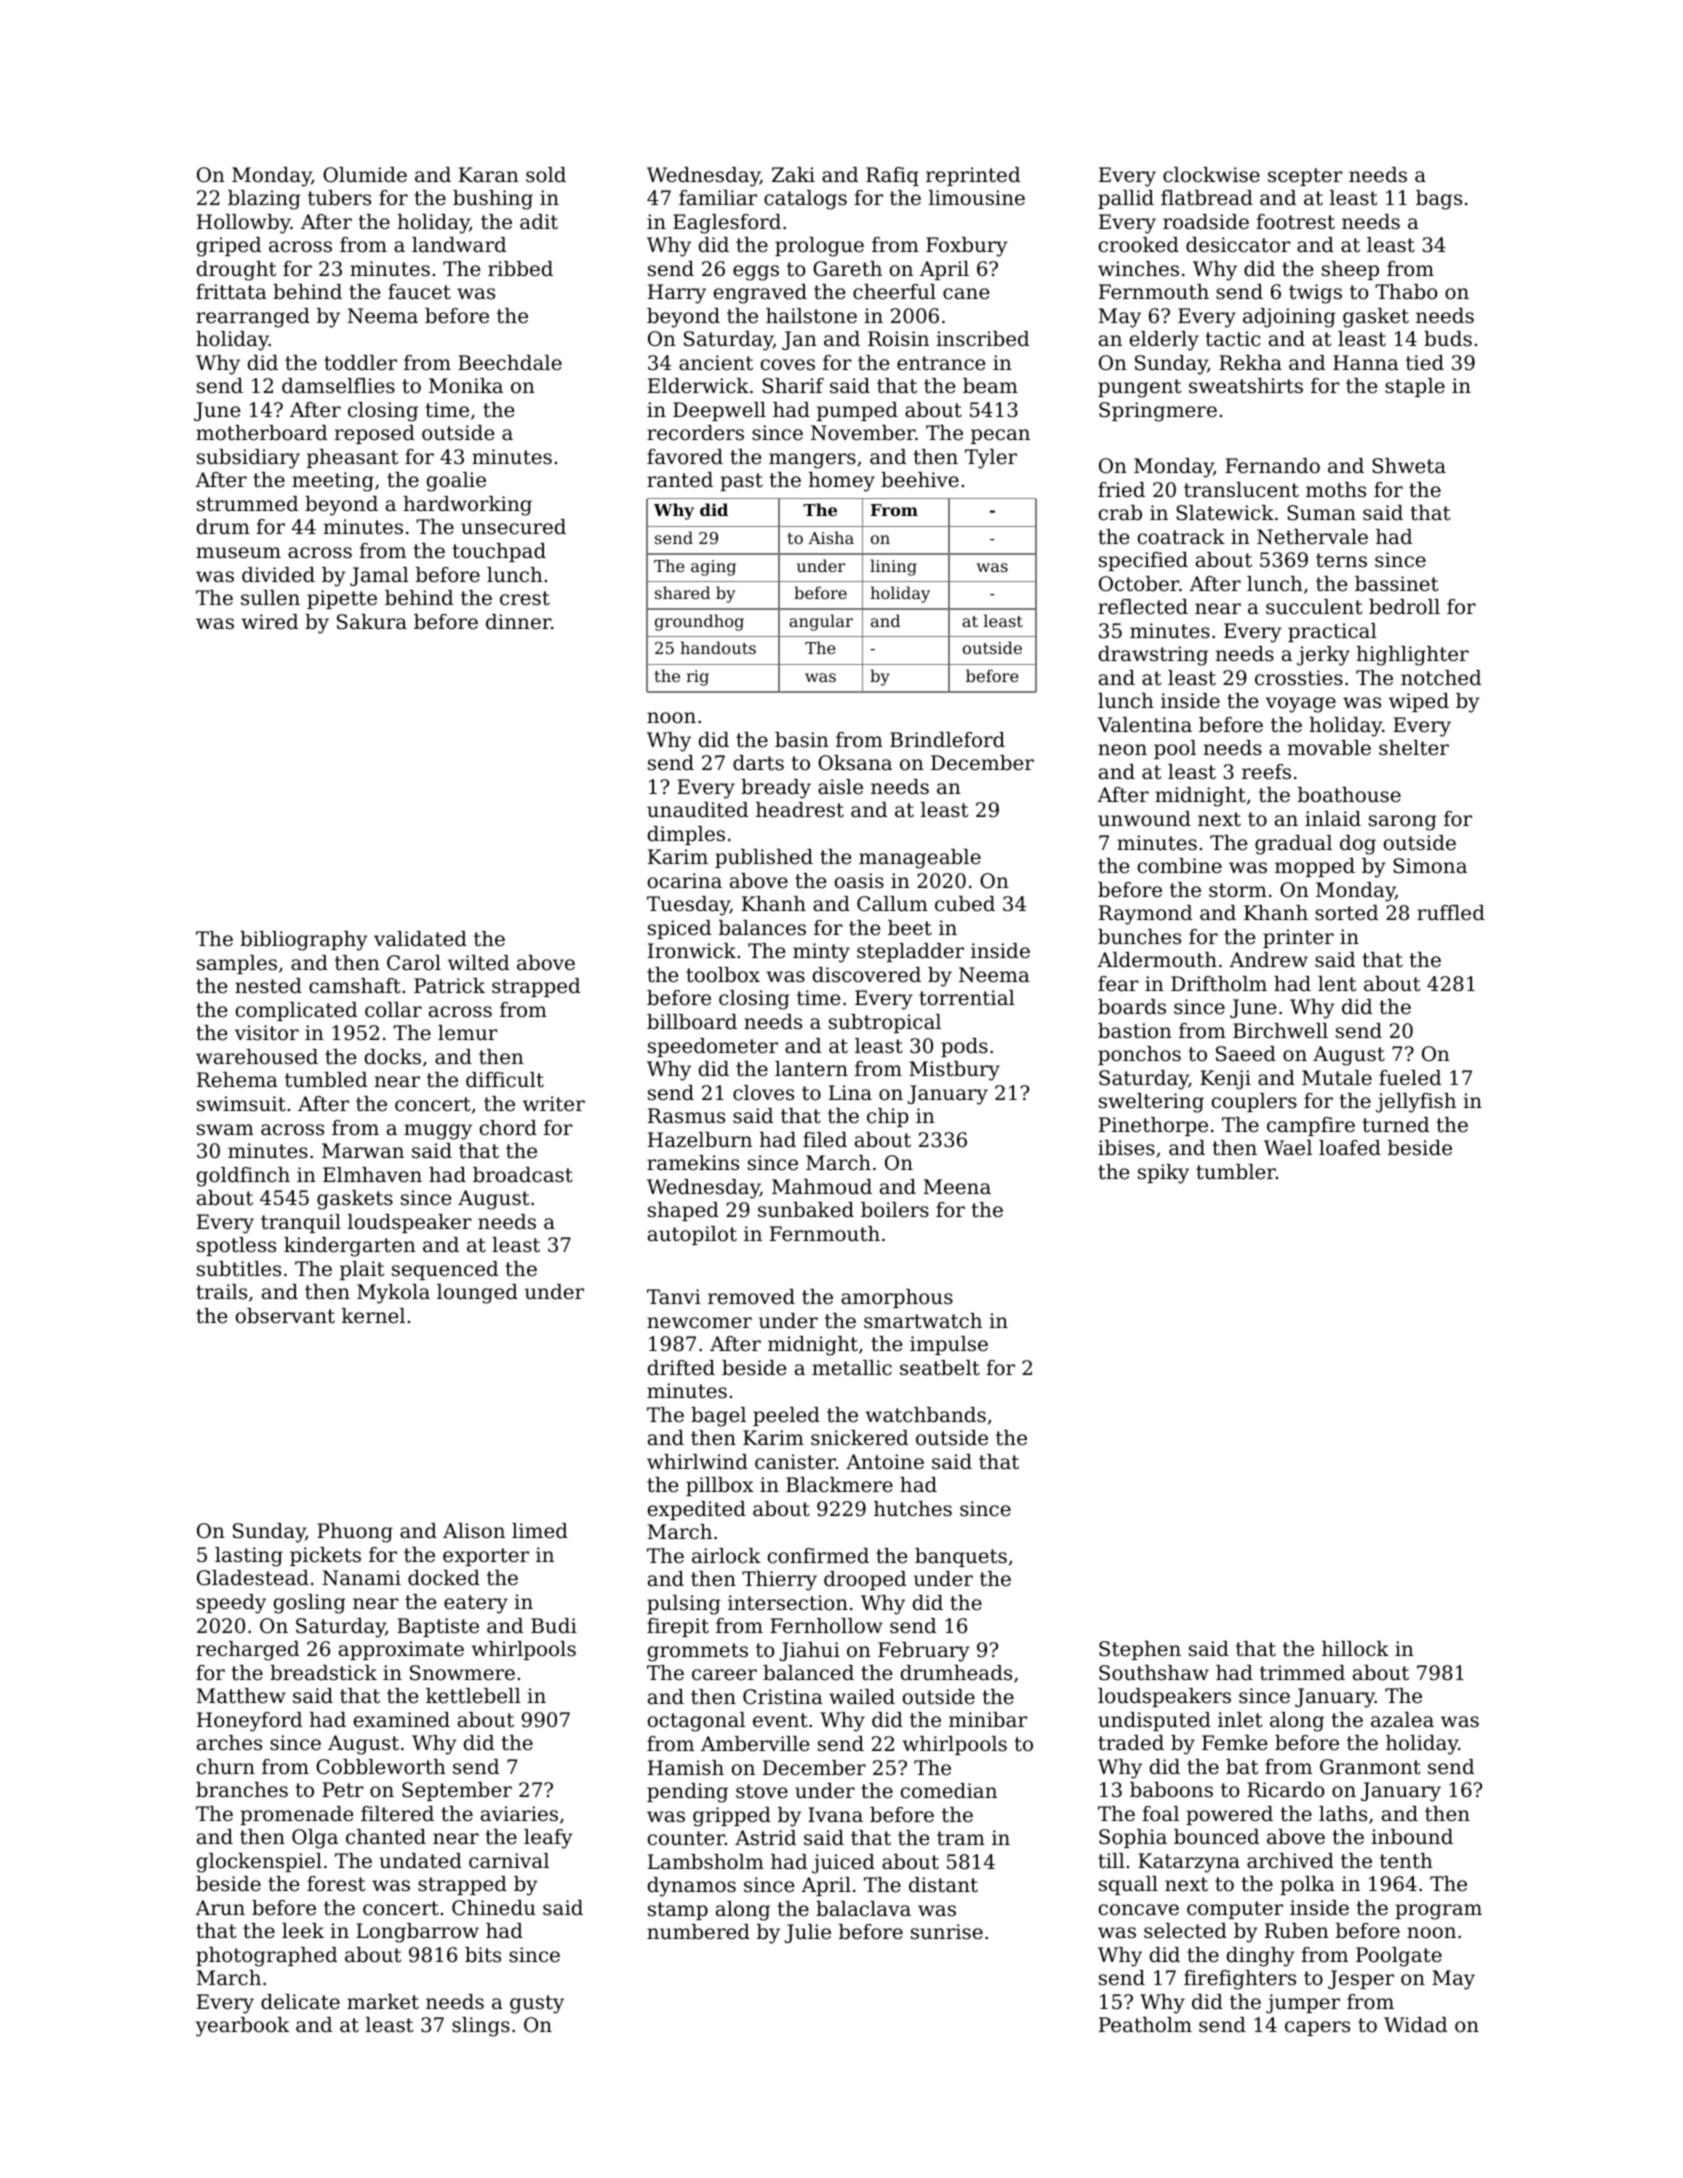 This page has height=2178, width=1683. What do you see at coordinates (724, 1675) in the page?
I see `career` at bounding box center [724, 1675].
